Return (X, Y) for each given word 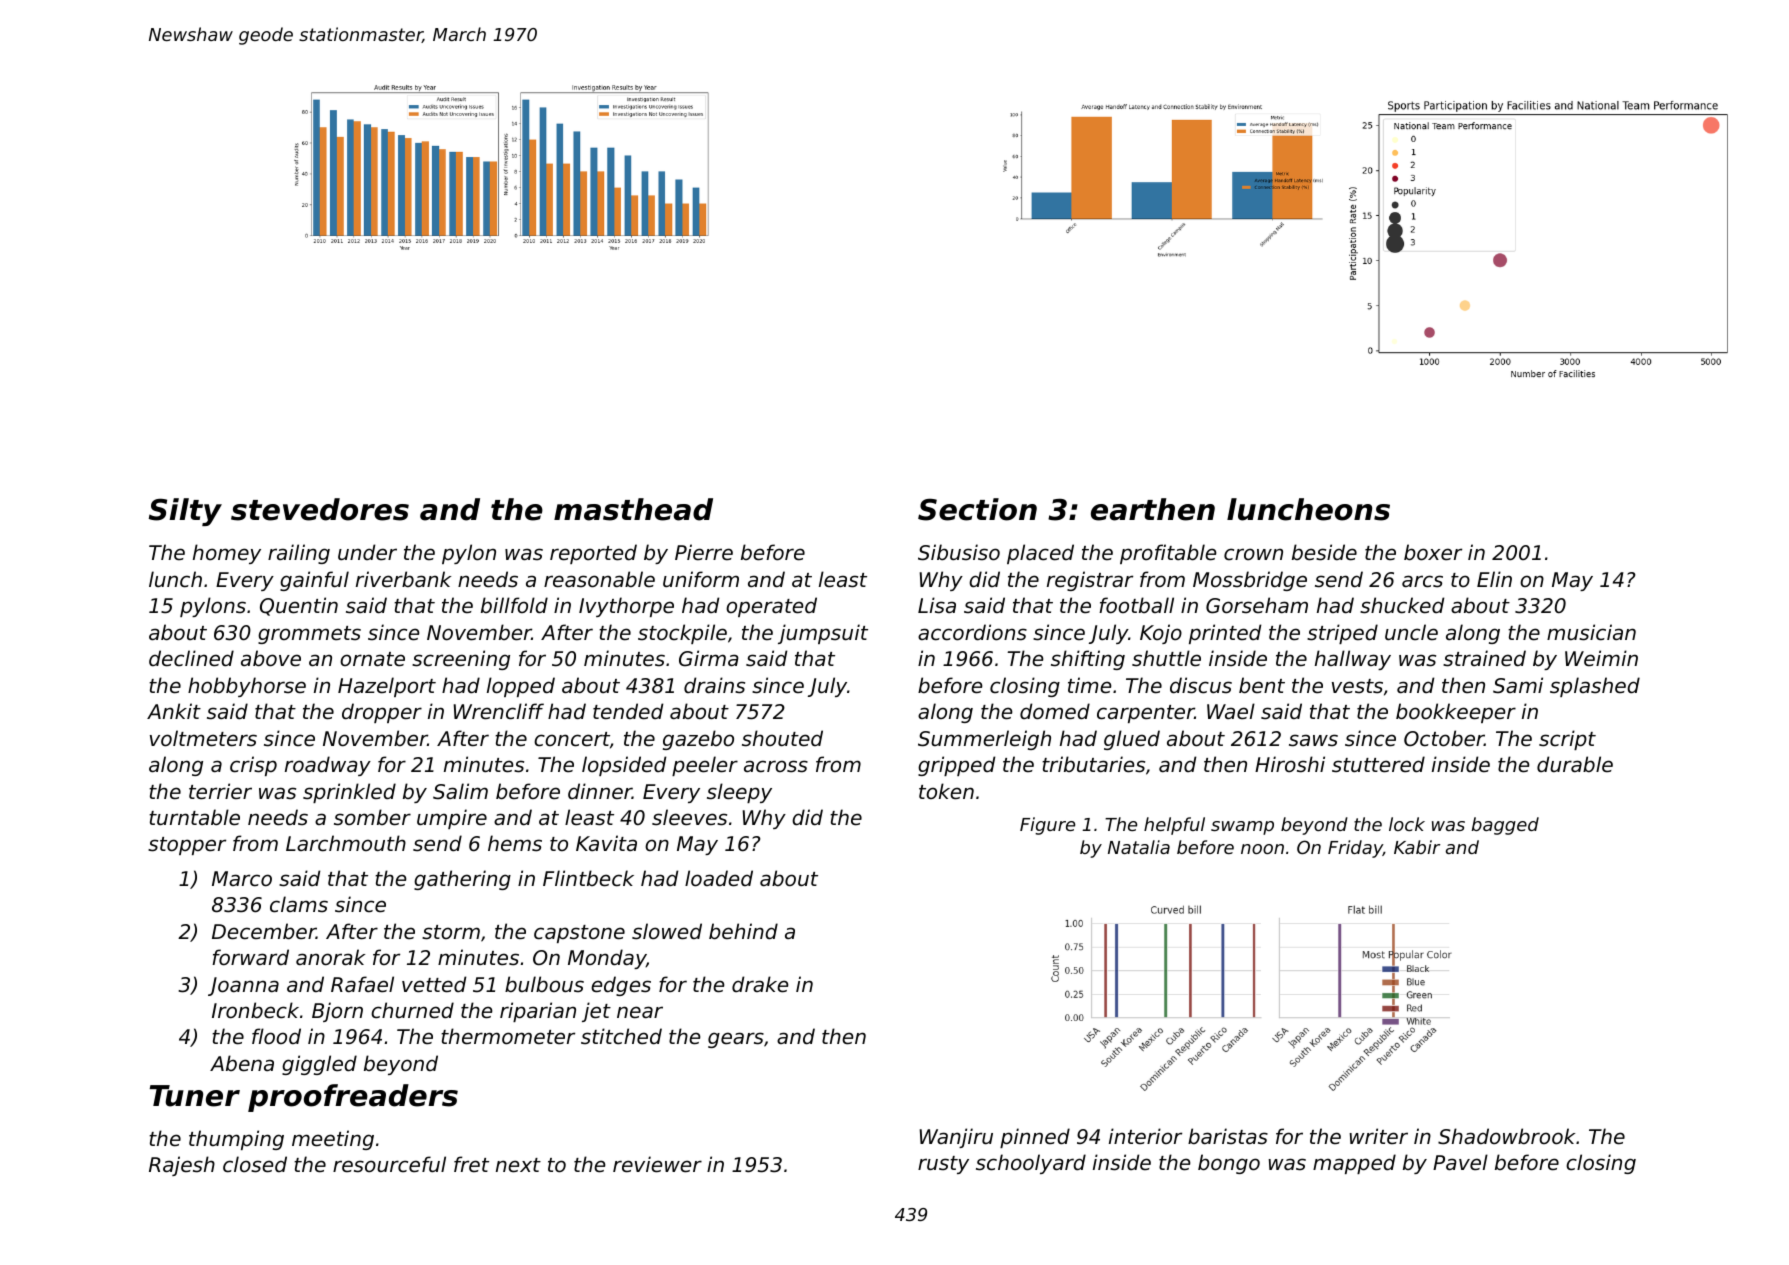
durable (1575, 764)
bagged (1505, 826)
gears (736, 1040)
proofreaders (353, 1098)
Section (977, 509)
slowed (667, 931)
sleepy (739, 793)
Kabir (1417, 847)
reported (593, 554)
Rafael (362, 984)
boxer (1433, 552)
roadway (328, 766)
